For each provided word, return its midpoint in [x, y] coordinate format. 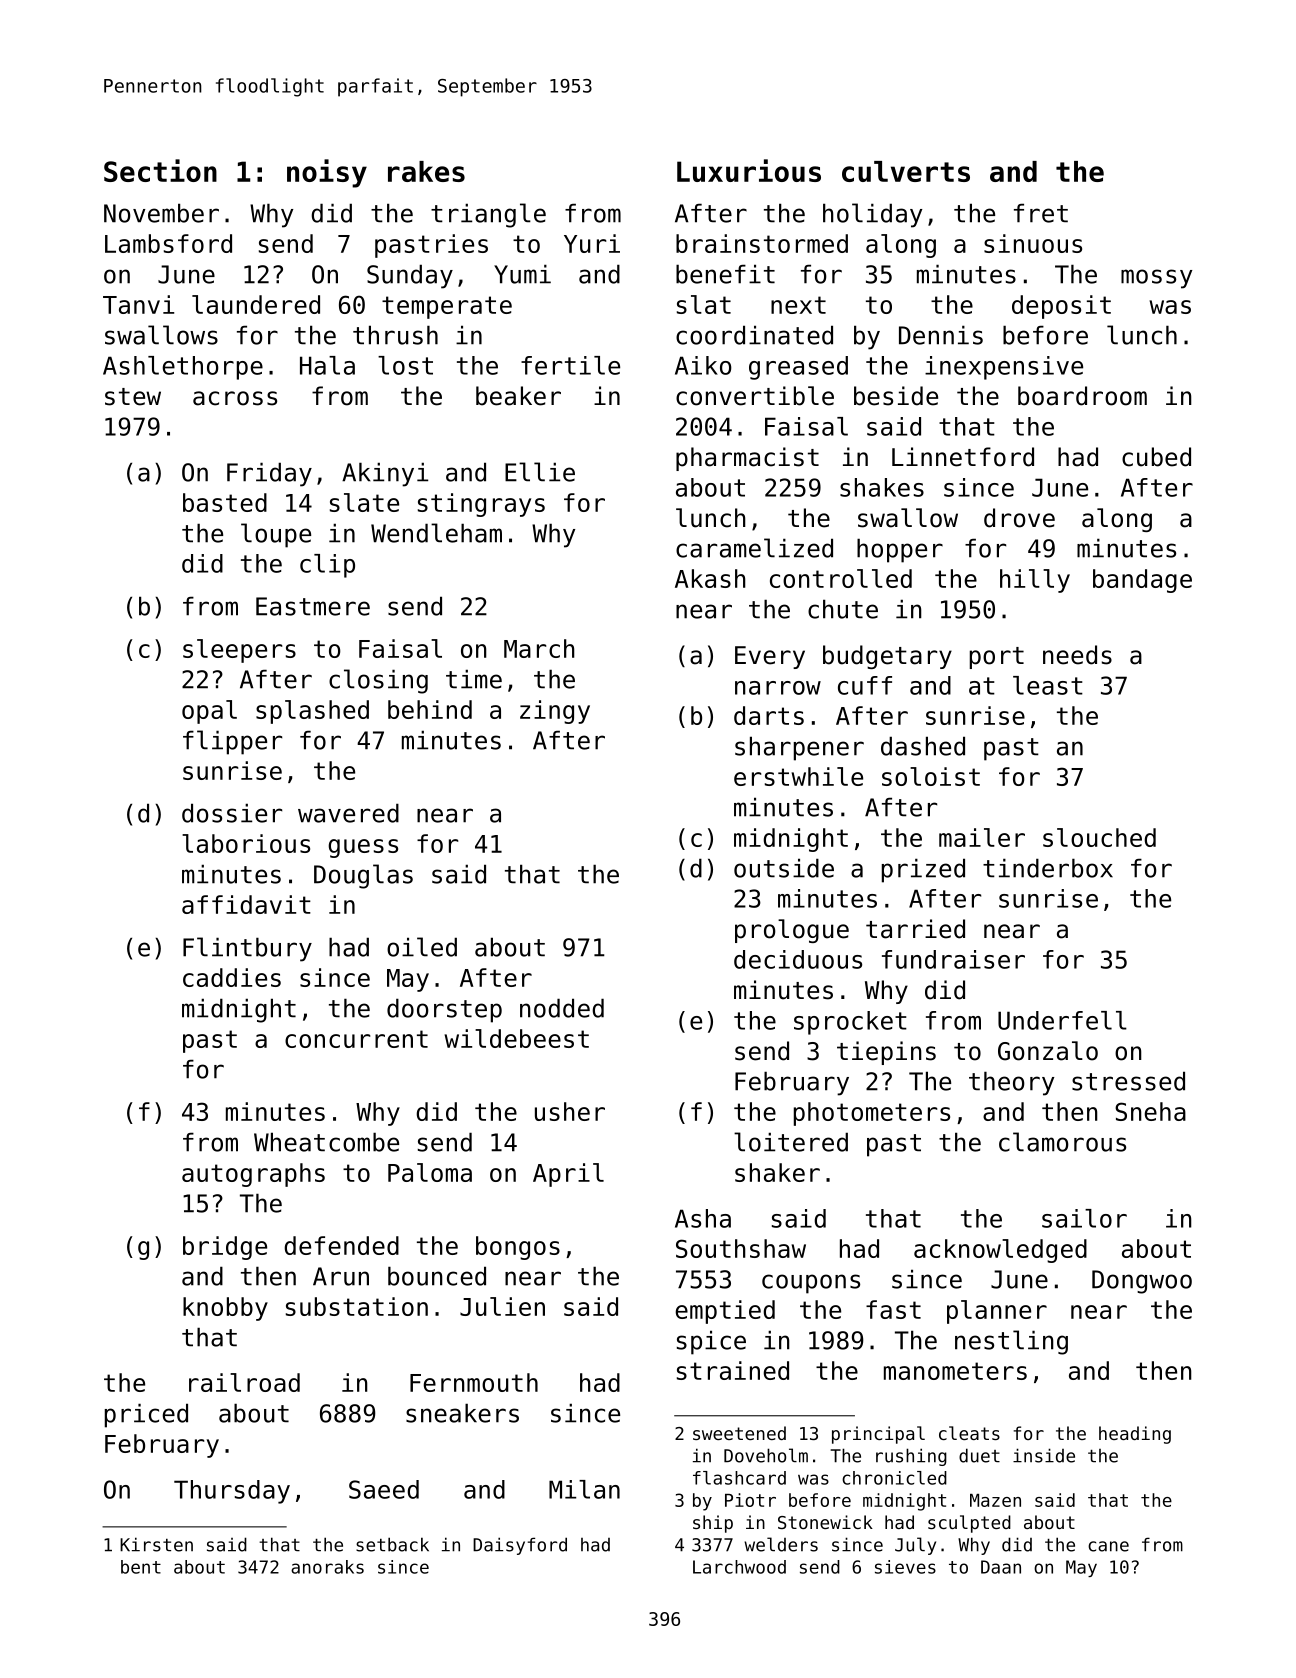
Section [160, 170]
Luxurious [749, 170]
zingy [555, 712]
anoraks [327, 1567]
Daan [1001, 1567]
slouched [1099, 837]
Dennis [941, 335]
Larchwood [739, 1567]
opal [209, 712]
